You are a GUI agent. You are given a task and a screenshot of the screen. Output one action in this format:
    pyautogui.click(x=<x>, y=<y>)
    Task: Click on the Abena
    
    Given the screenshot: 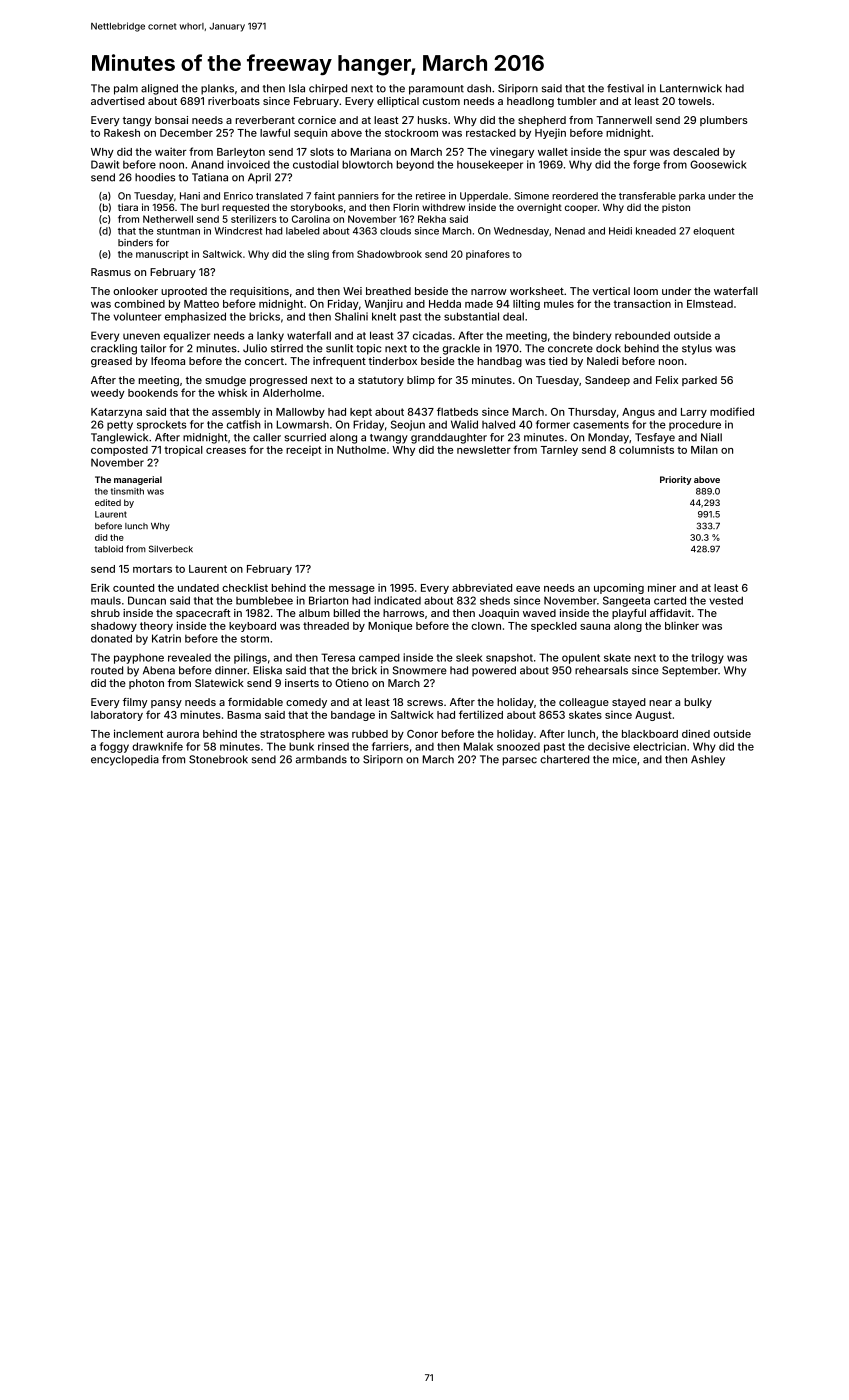 What is the action you would take?
    pyautogui.click(x=159, y=670)
